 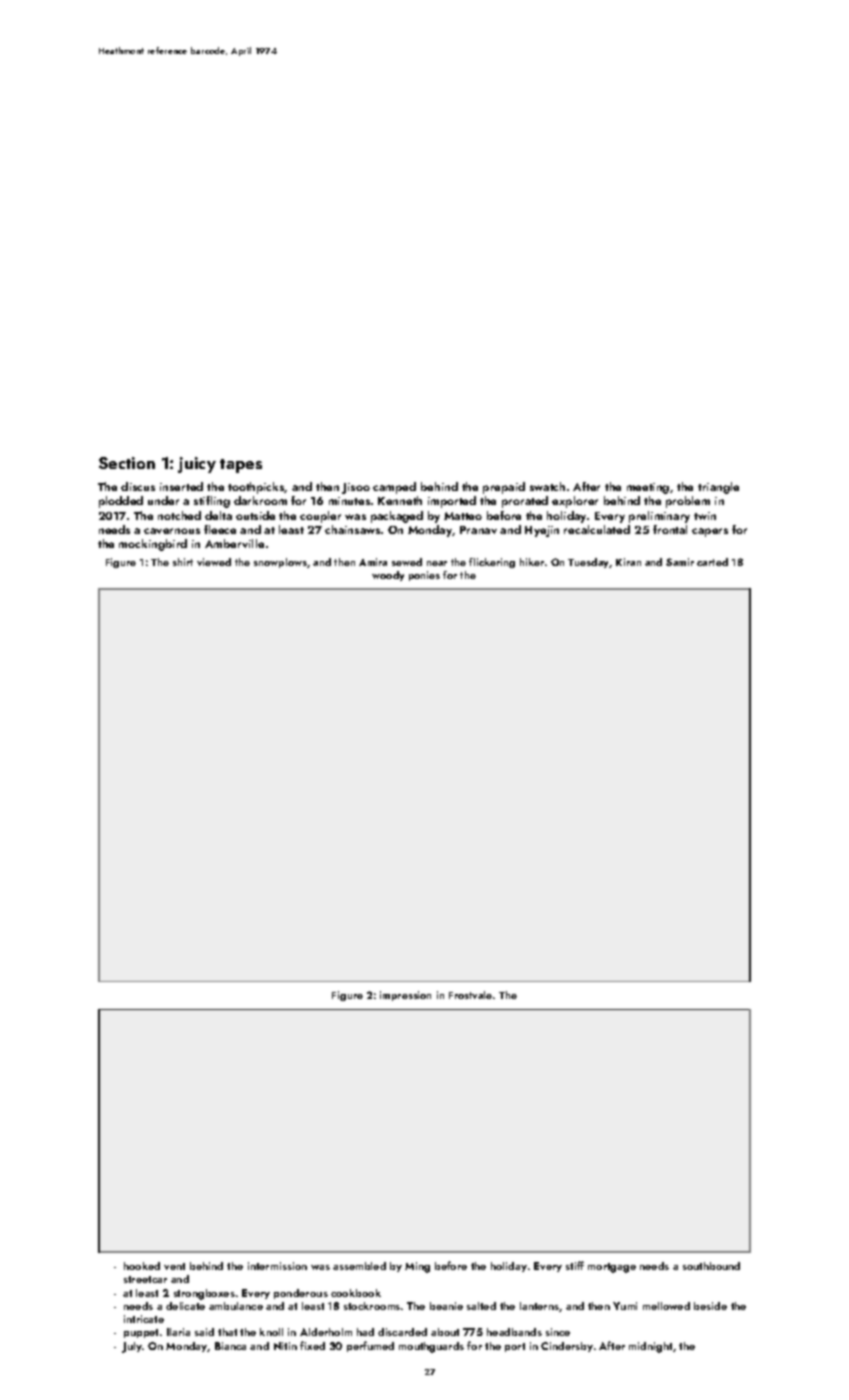 I want to click on stiff, so click(x=575, y=1265).
